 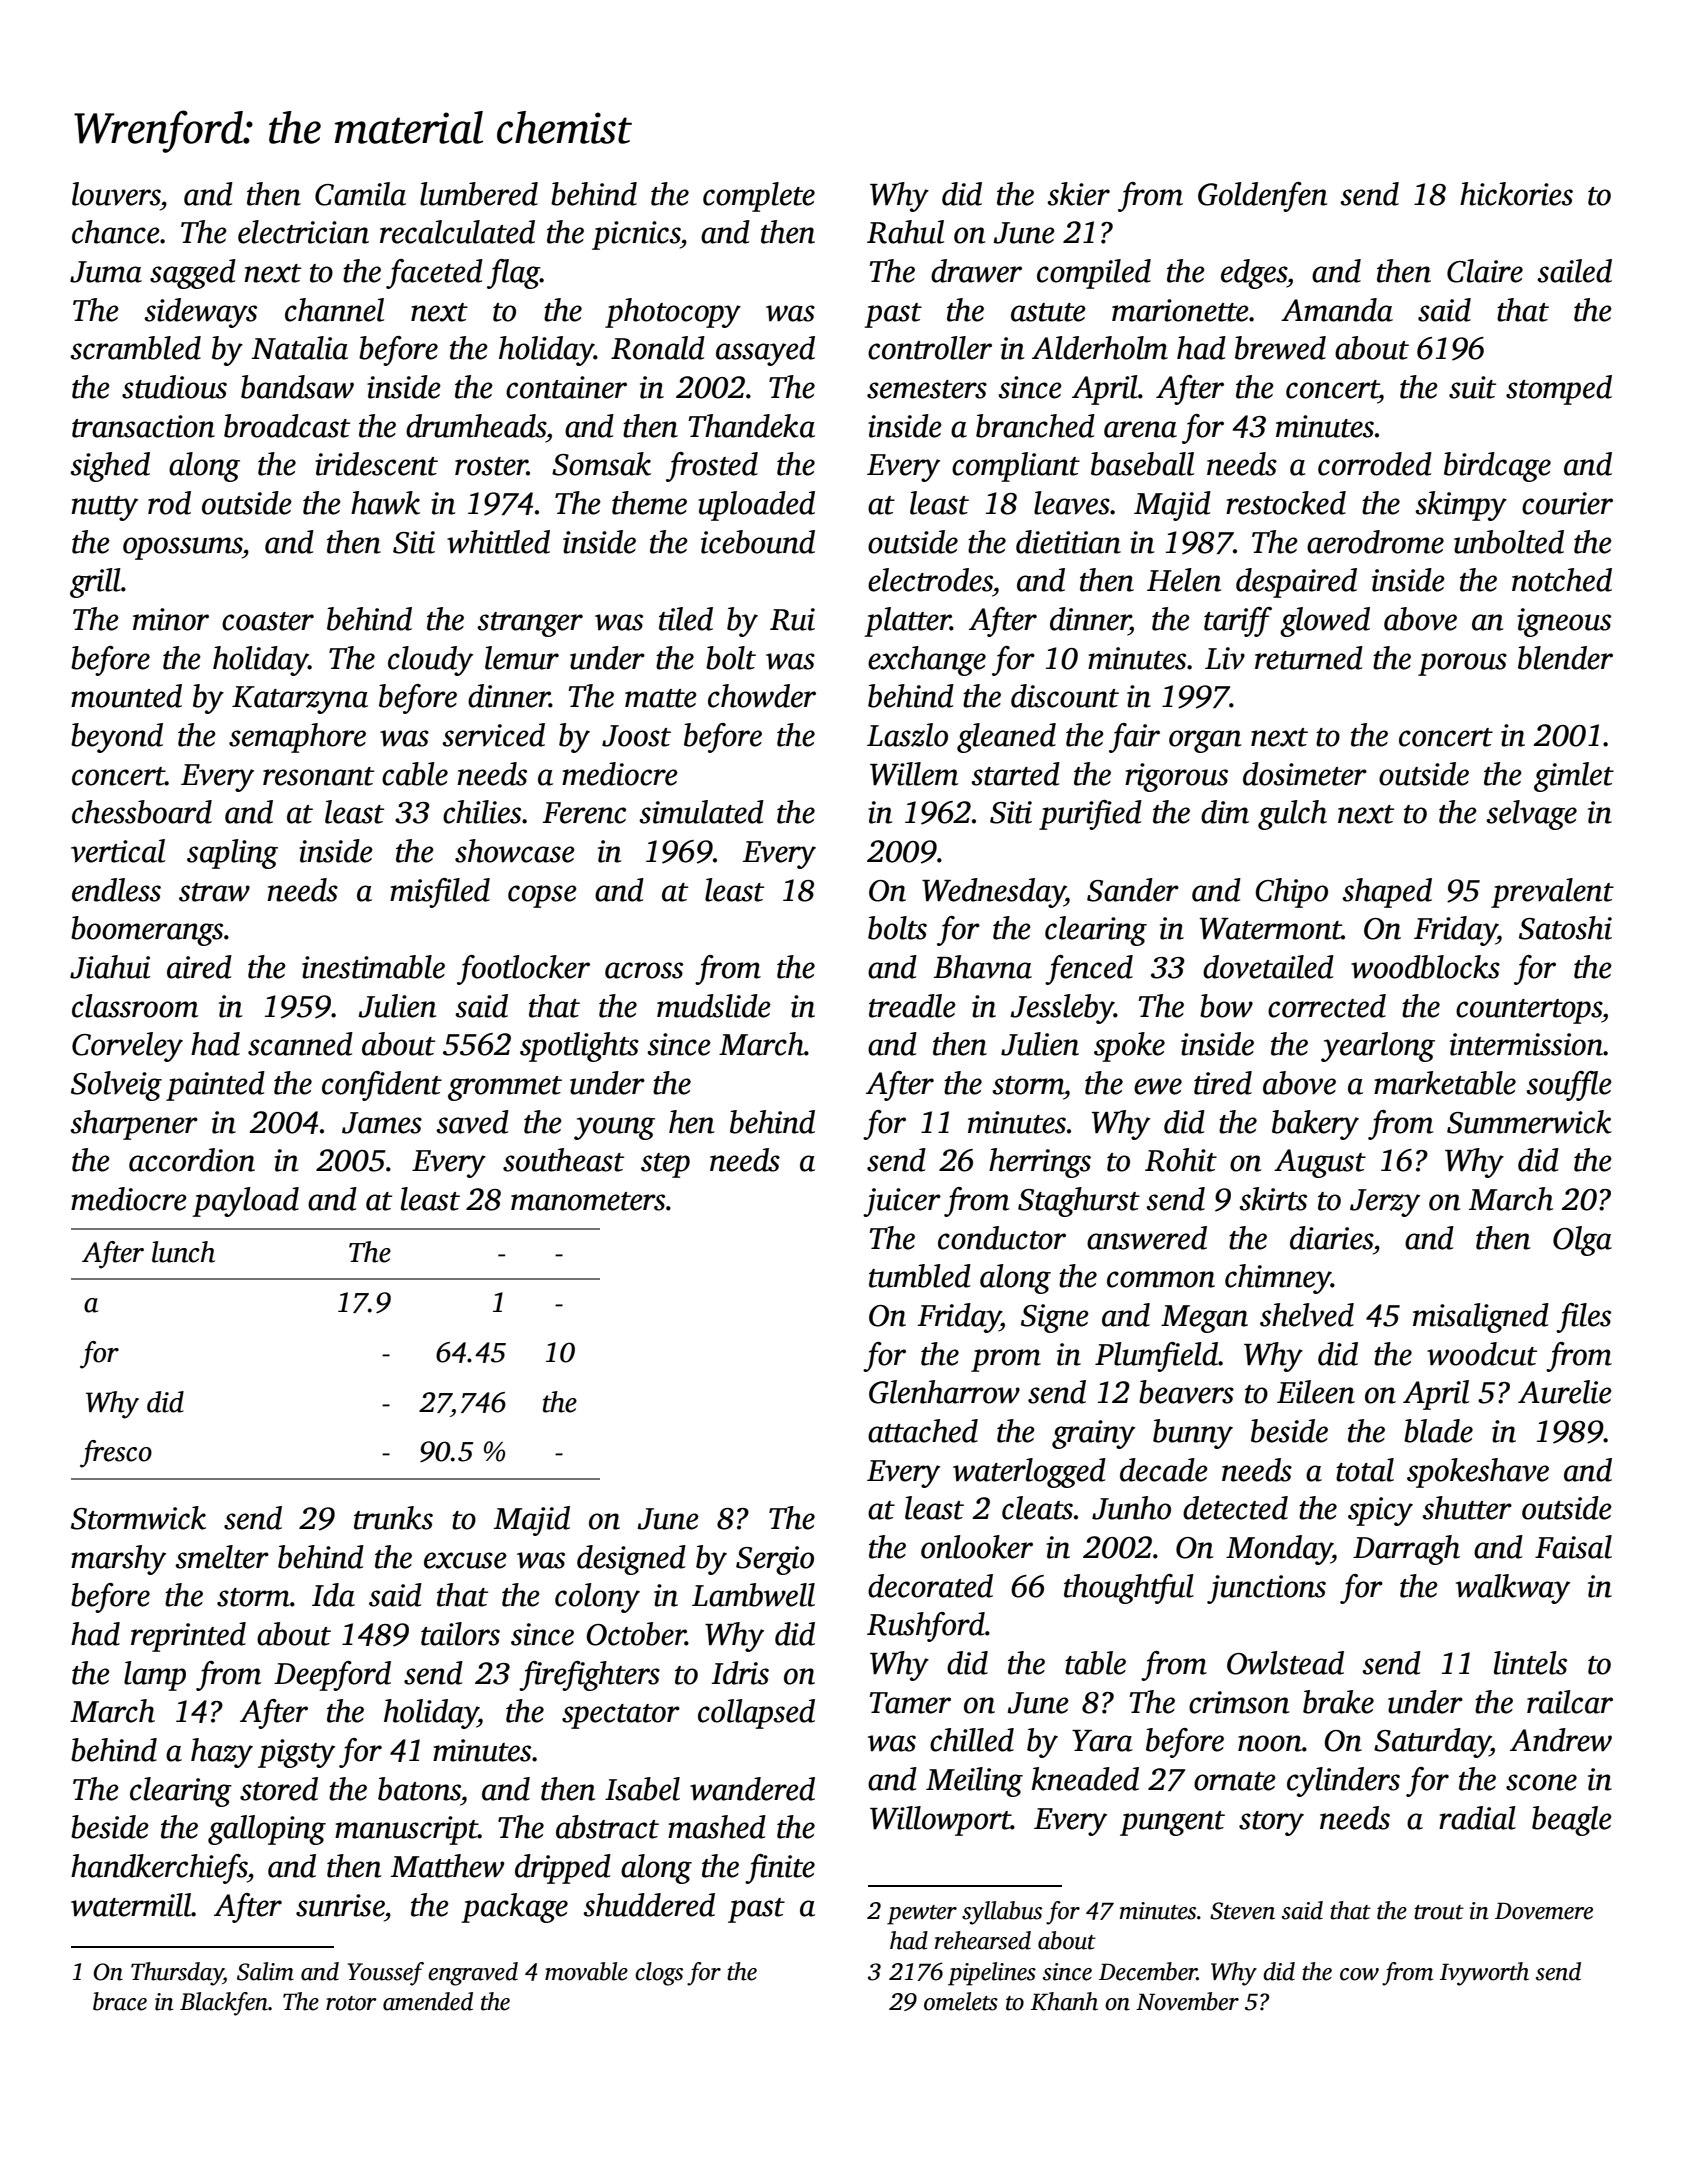 I want to click on Camila, so click(x=360, y=194).
